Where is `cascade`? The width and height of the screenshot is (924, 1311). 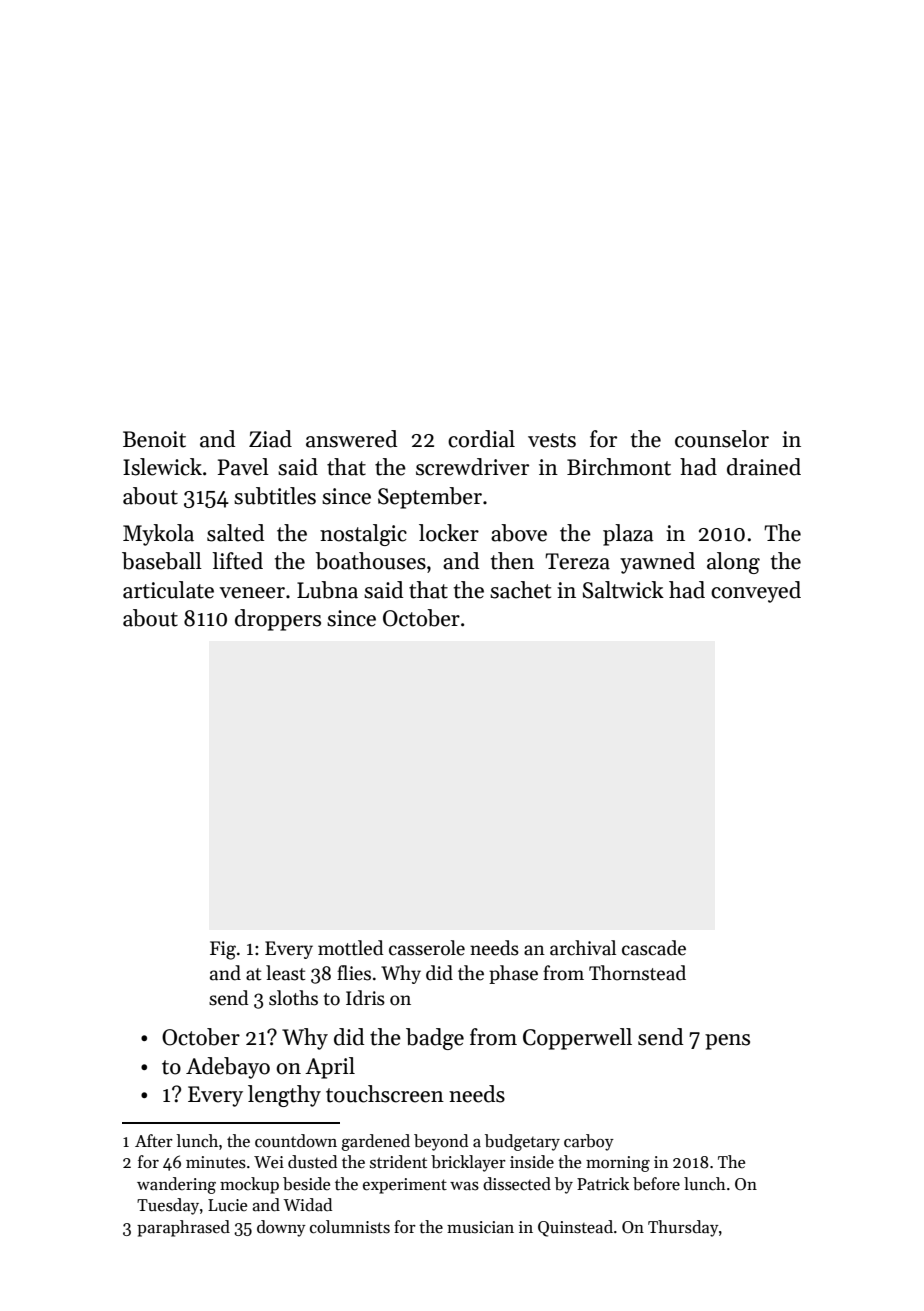 cascade is located at coordinates (654, 948).
